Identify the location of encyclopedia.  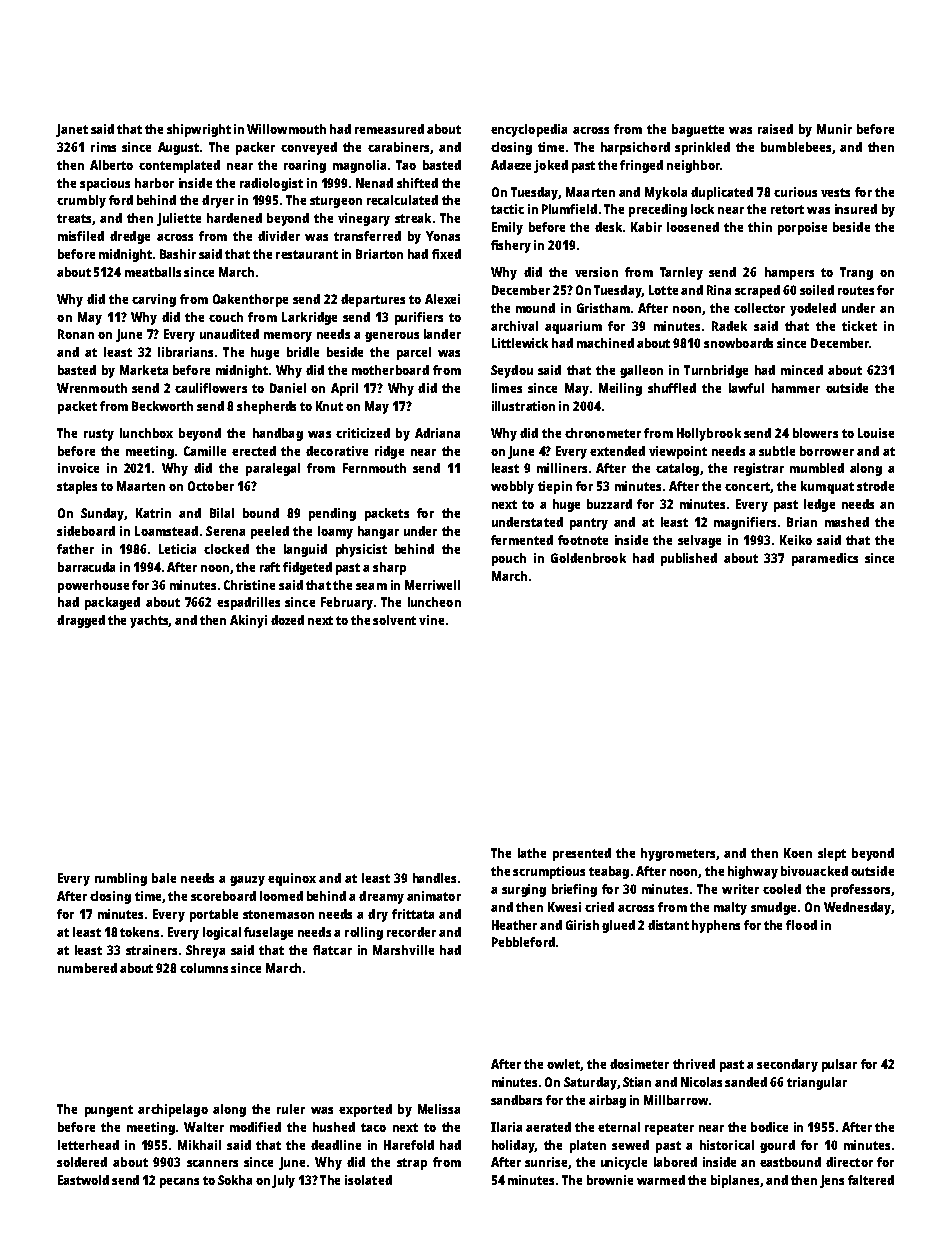
(529, 130).
